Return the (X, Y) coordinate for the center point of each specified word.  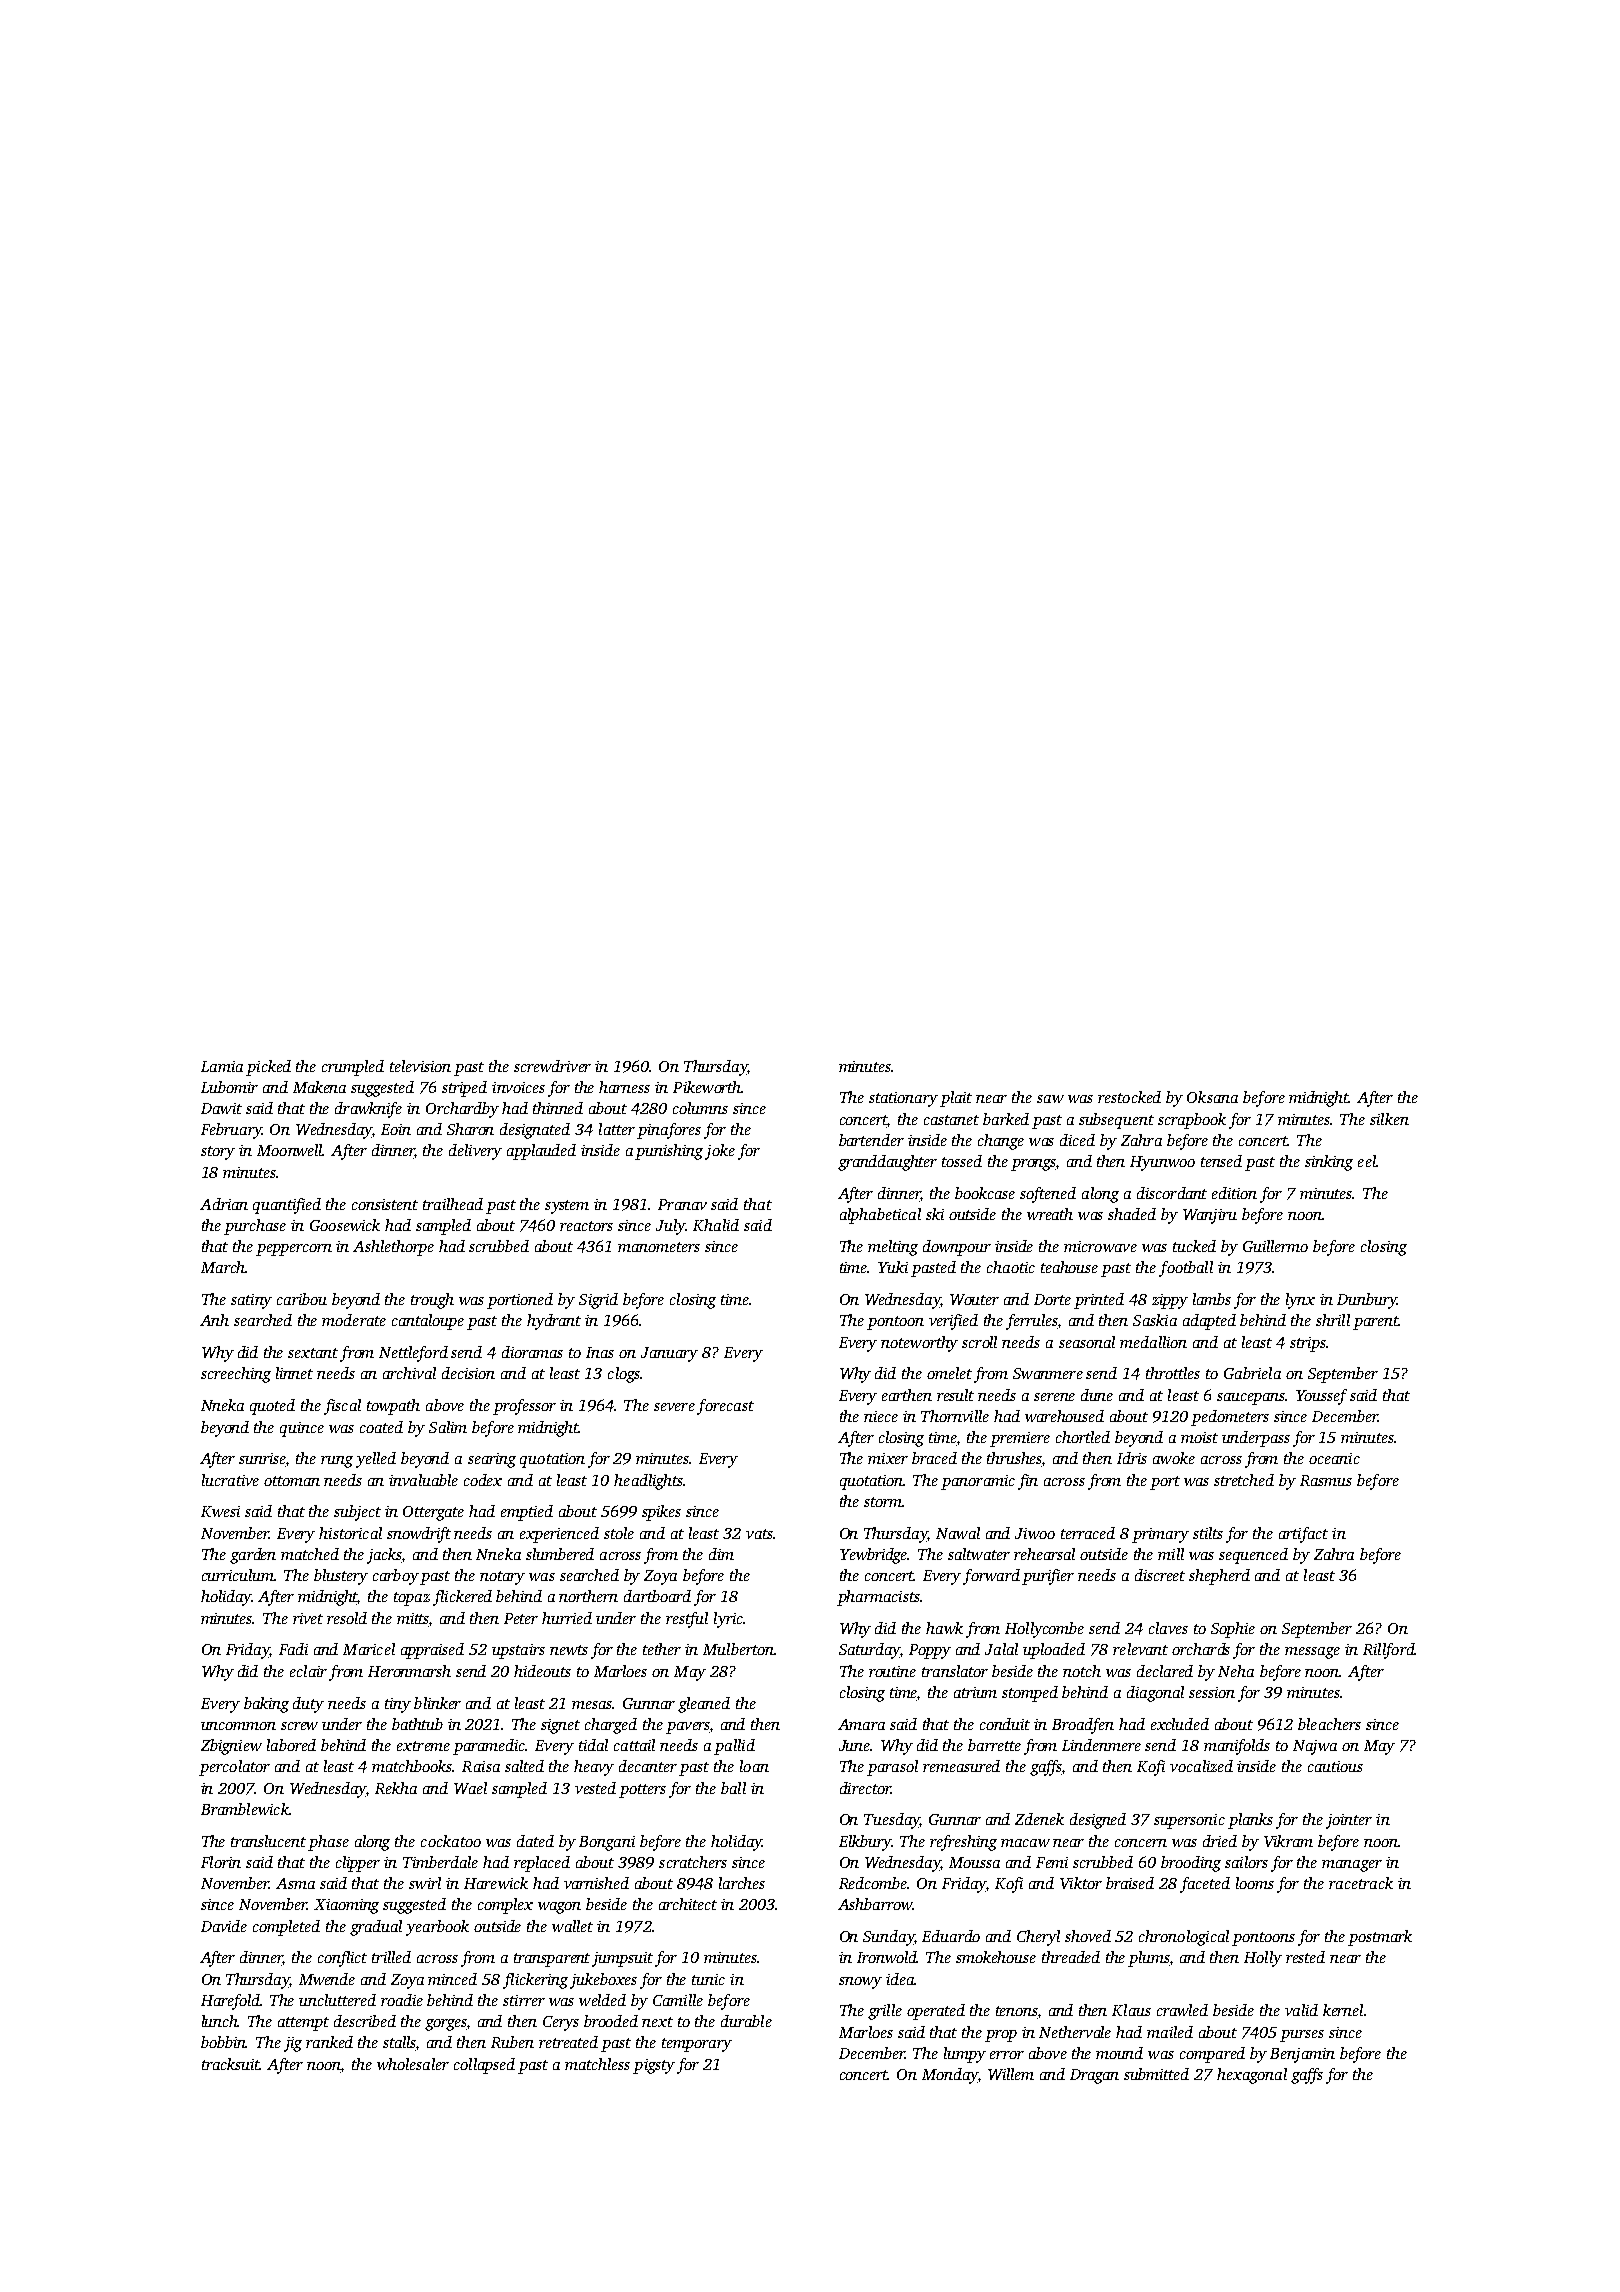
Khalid (716, 1225)
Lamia (222, 1066)
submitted (1156, 2074)
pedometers (1230, 1418)
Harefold (231, 2002)
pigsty (654, 2066)
